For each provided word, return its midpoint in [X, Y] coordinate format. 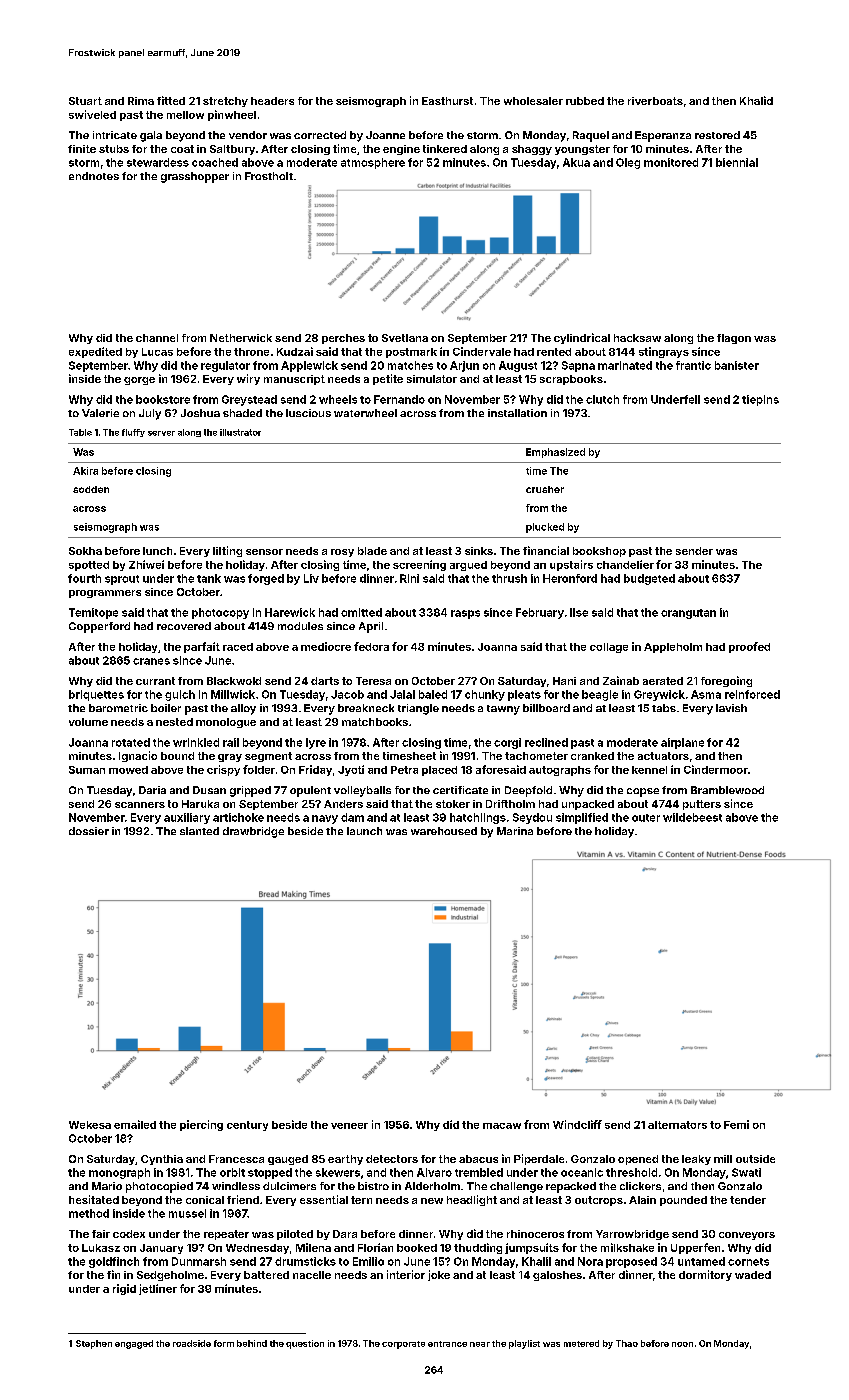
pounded [683, 1201]
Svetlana [405, 338]
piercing [201, 1125]
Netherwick [241, 338]
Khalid [756, 100]
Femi [736, 1124]
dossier [89, 831]
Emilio [368, 1261]
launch [364, 831]
